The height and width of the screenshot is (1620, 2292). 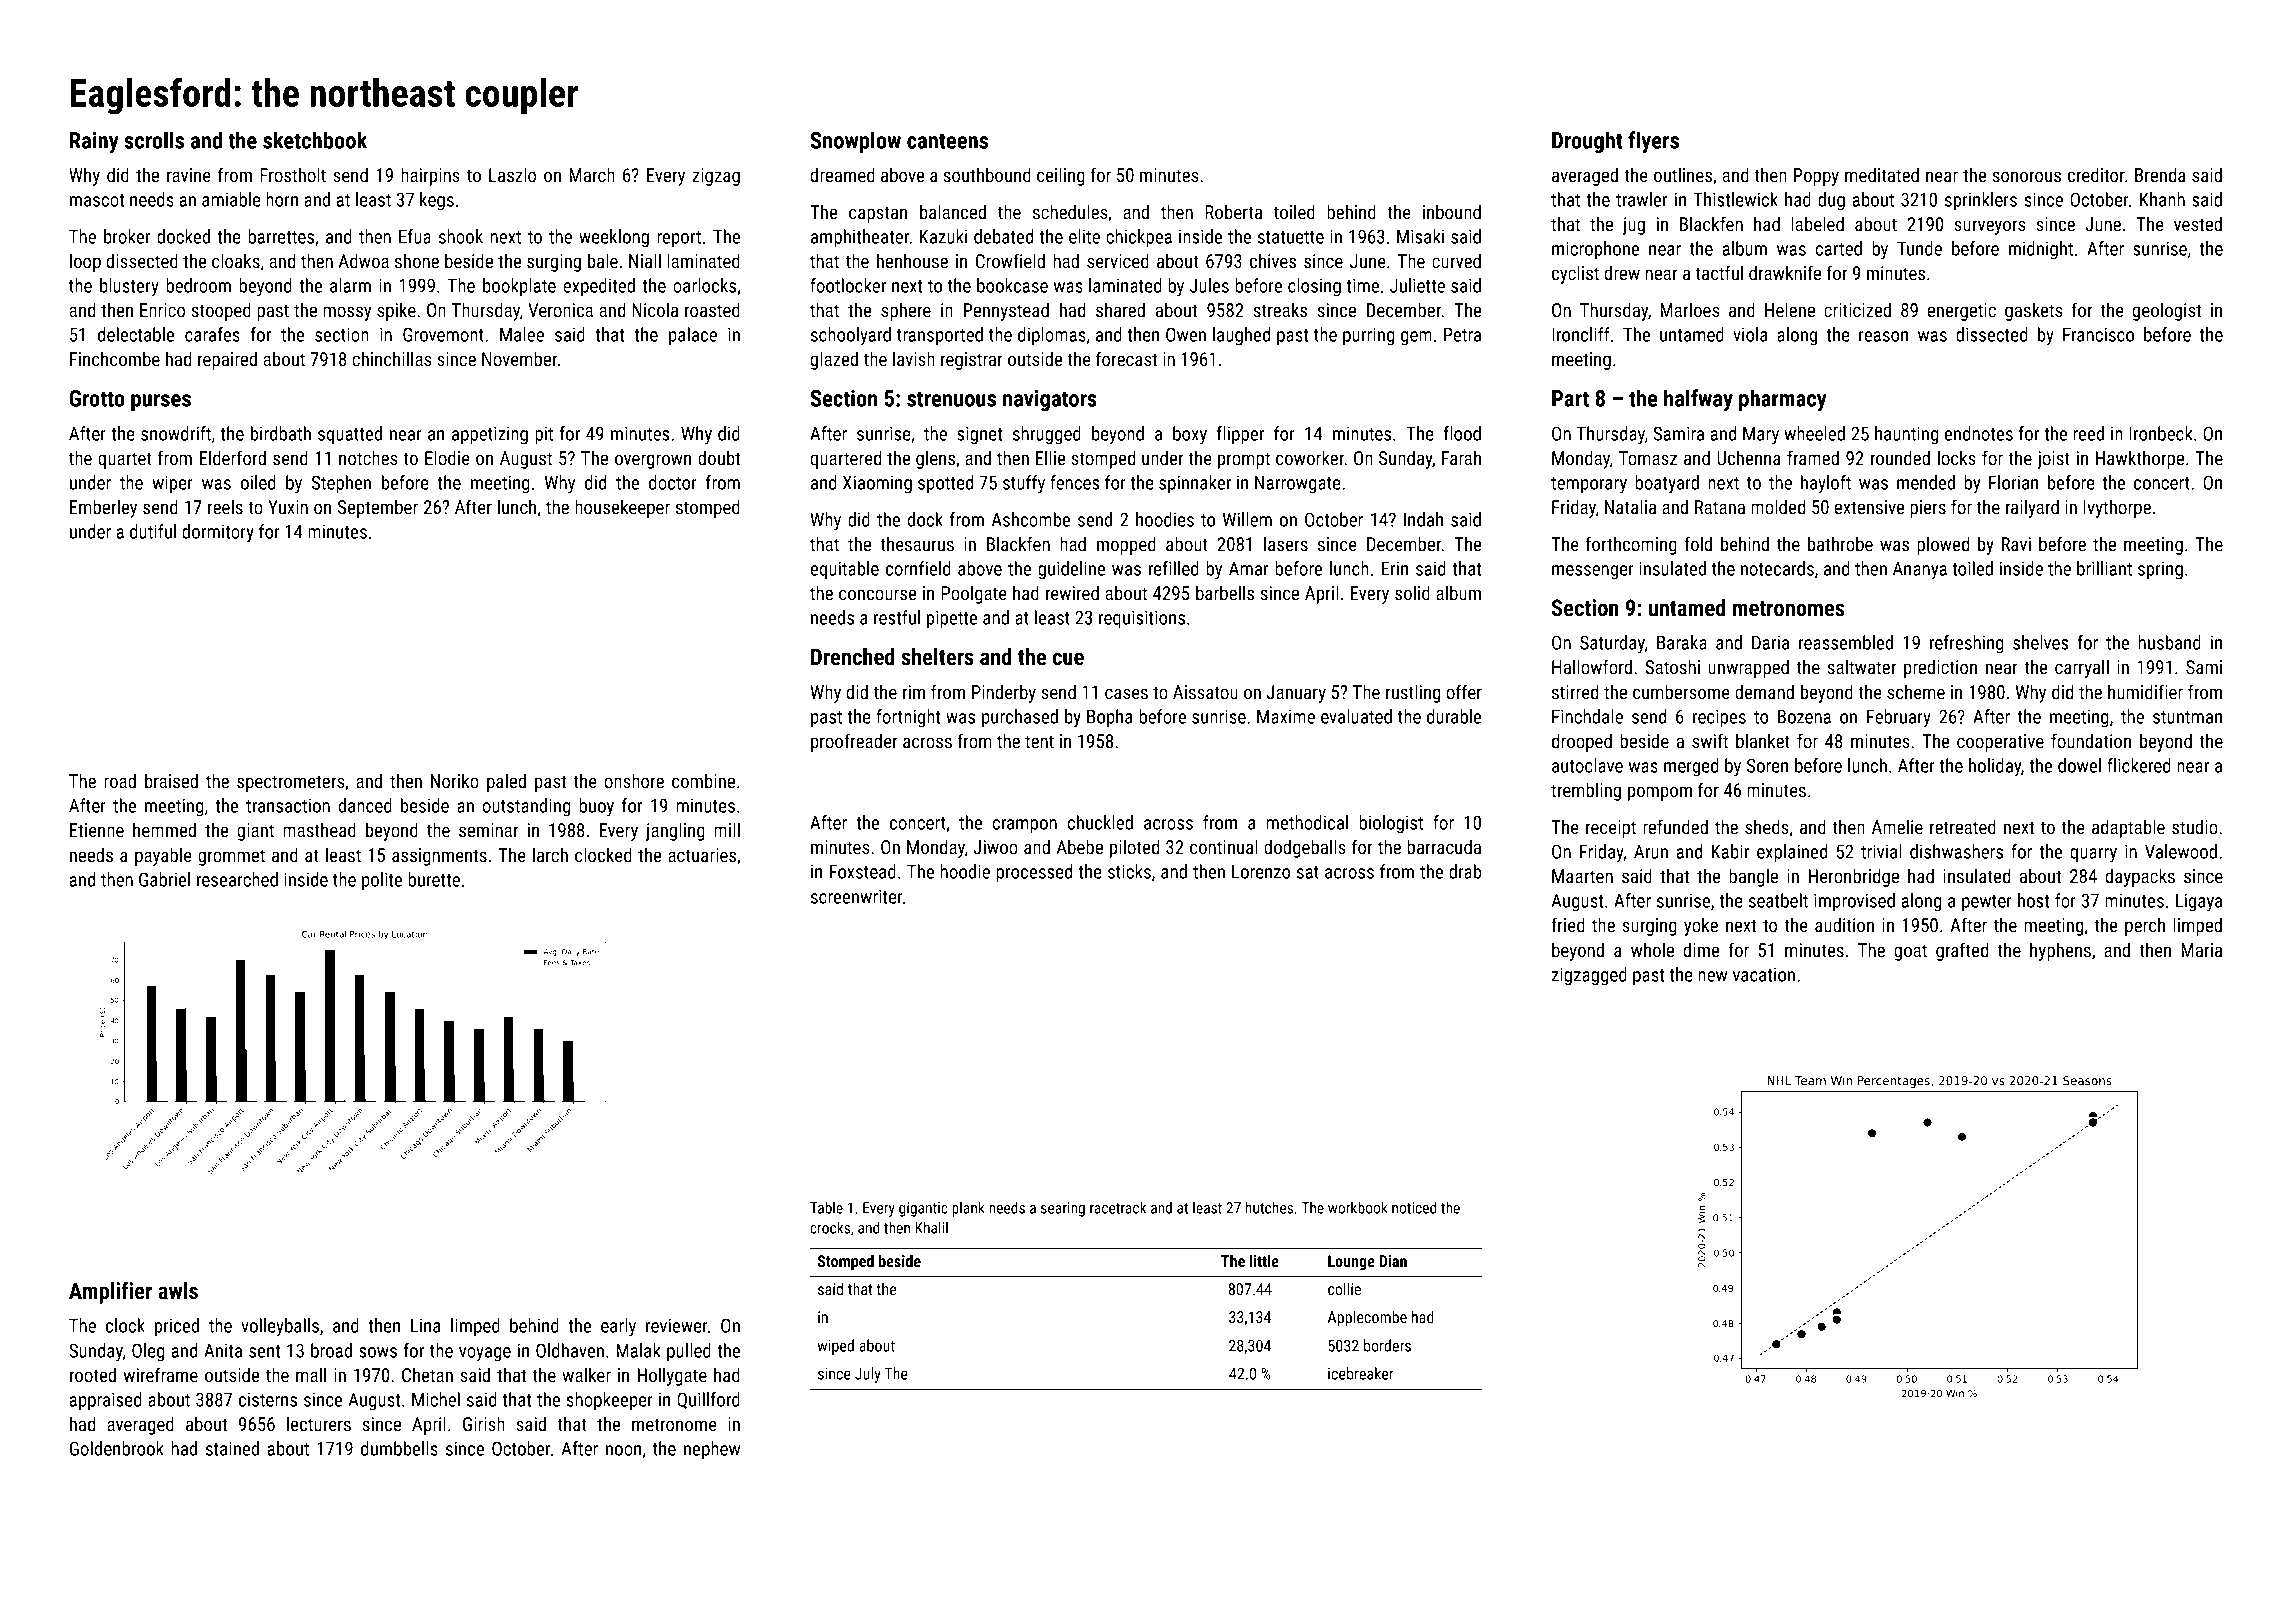 What do you see at coordinates (1987, 903) in the screenshot?
I see `pewter` at bounding box center [1987, 903].
